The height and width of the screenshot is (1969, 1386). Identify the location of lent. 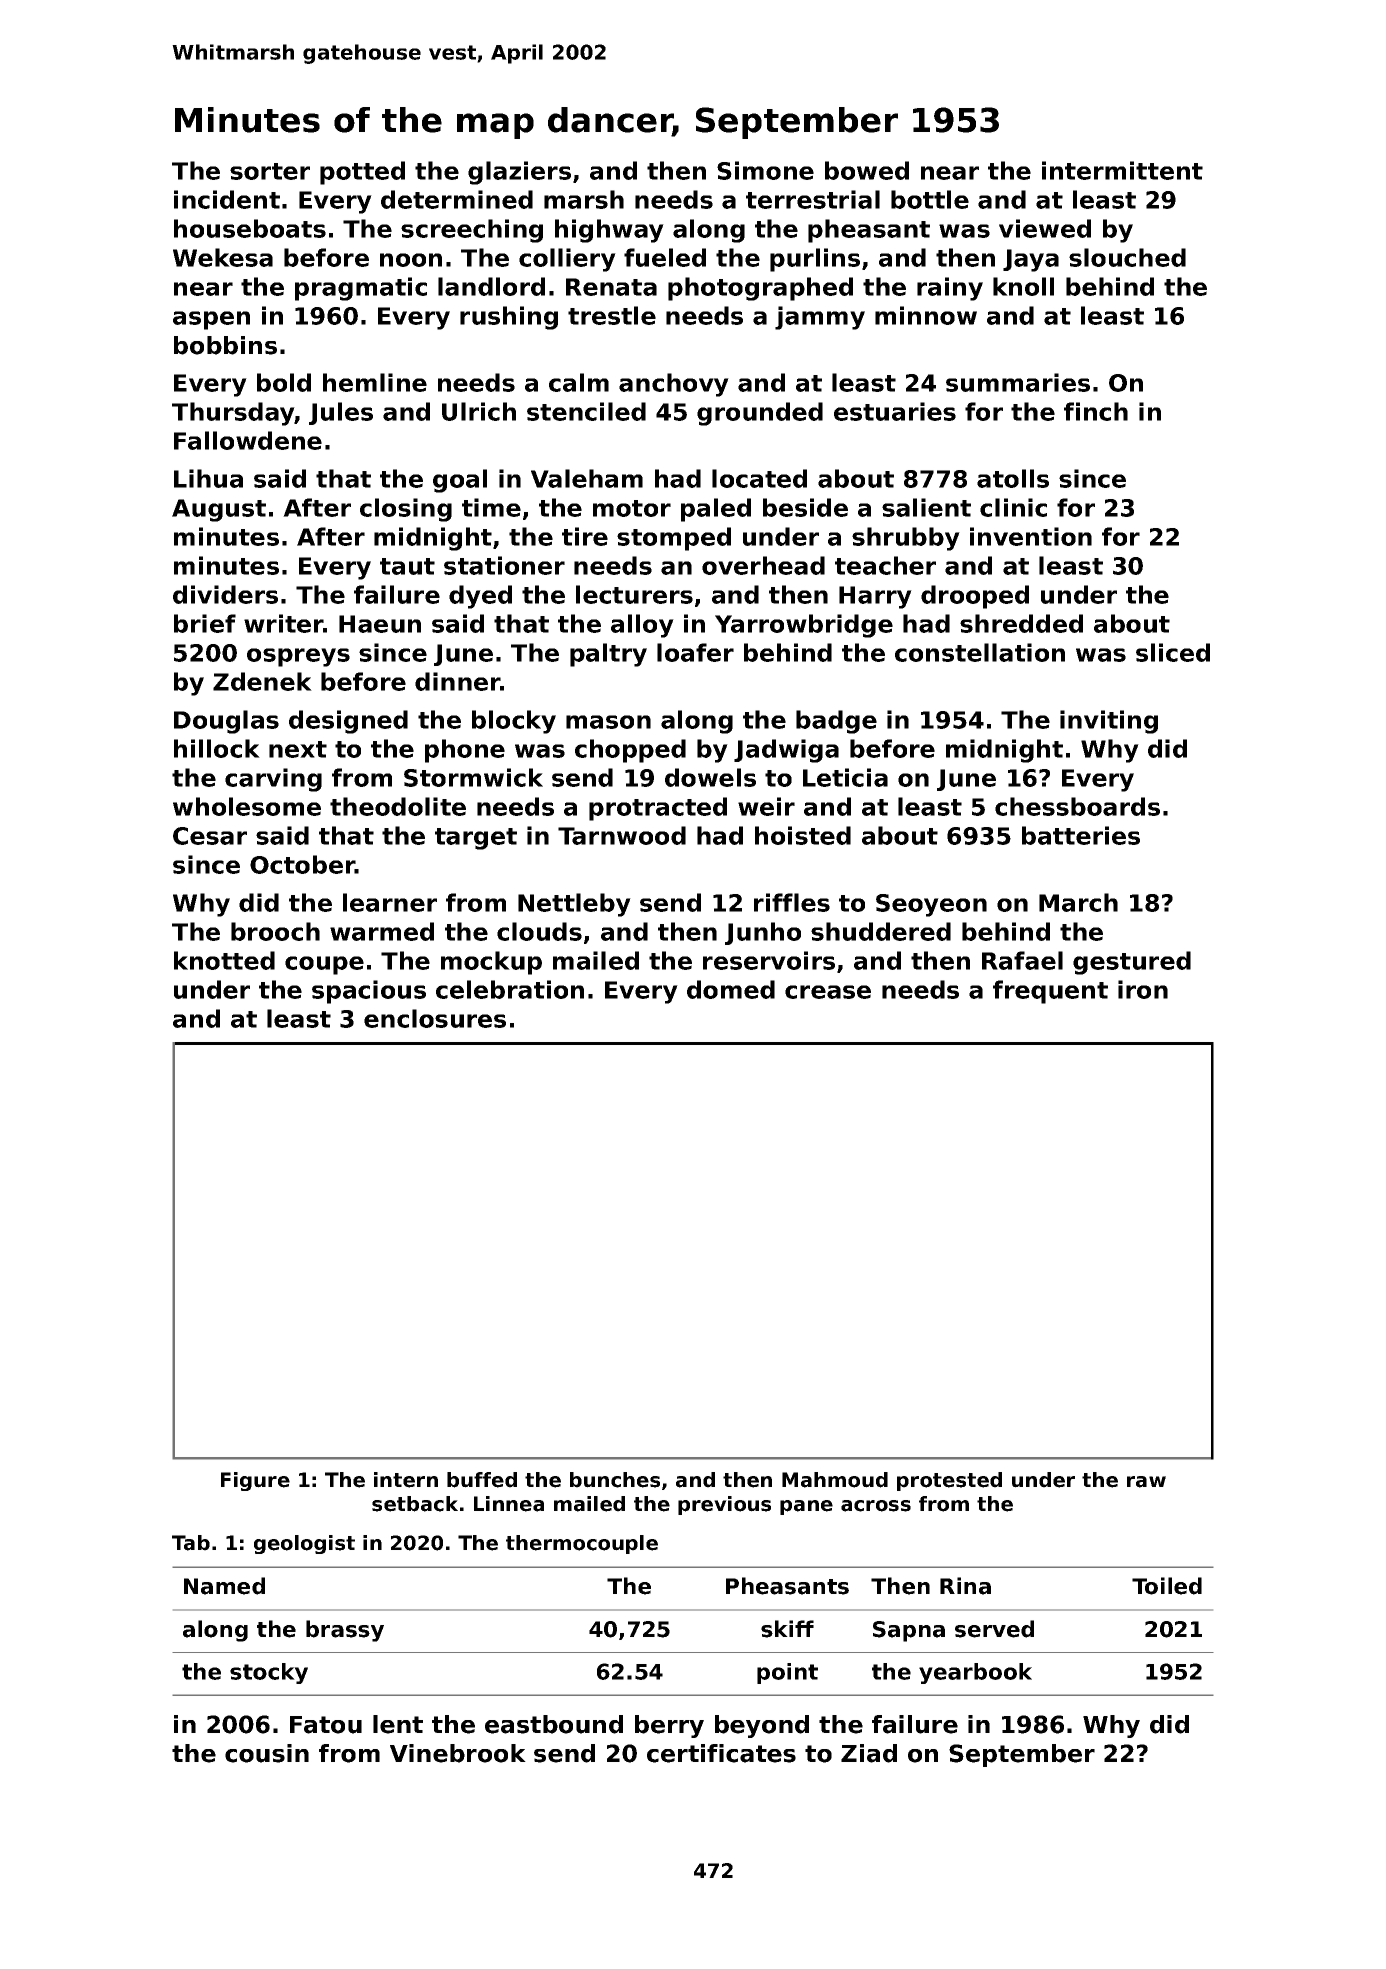
(398, 1724).
